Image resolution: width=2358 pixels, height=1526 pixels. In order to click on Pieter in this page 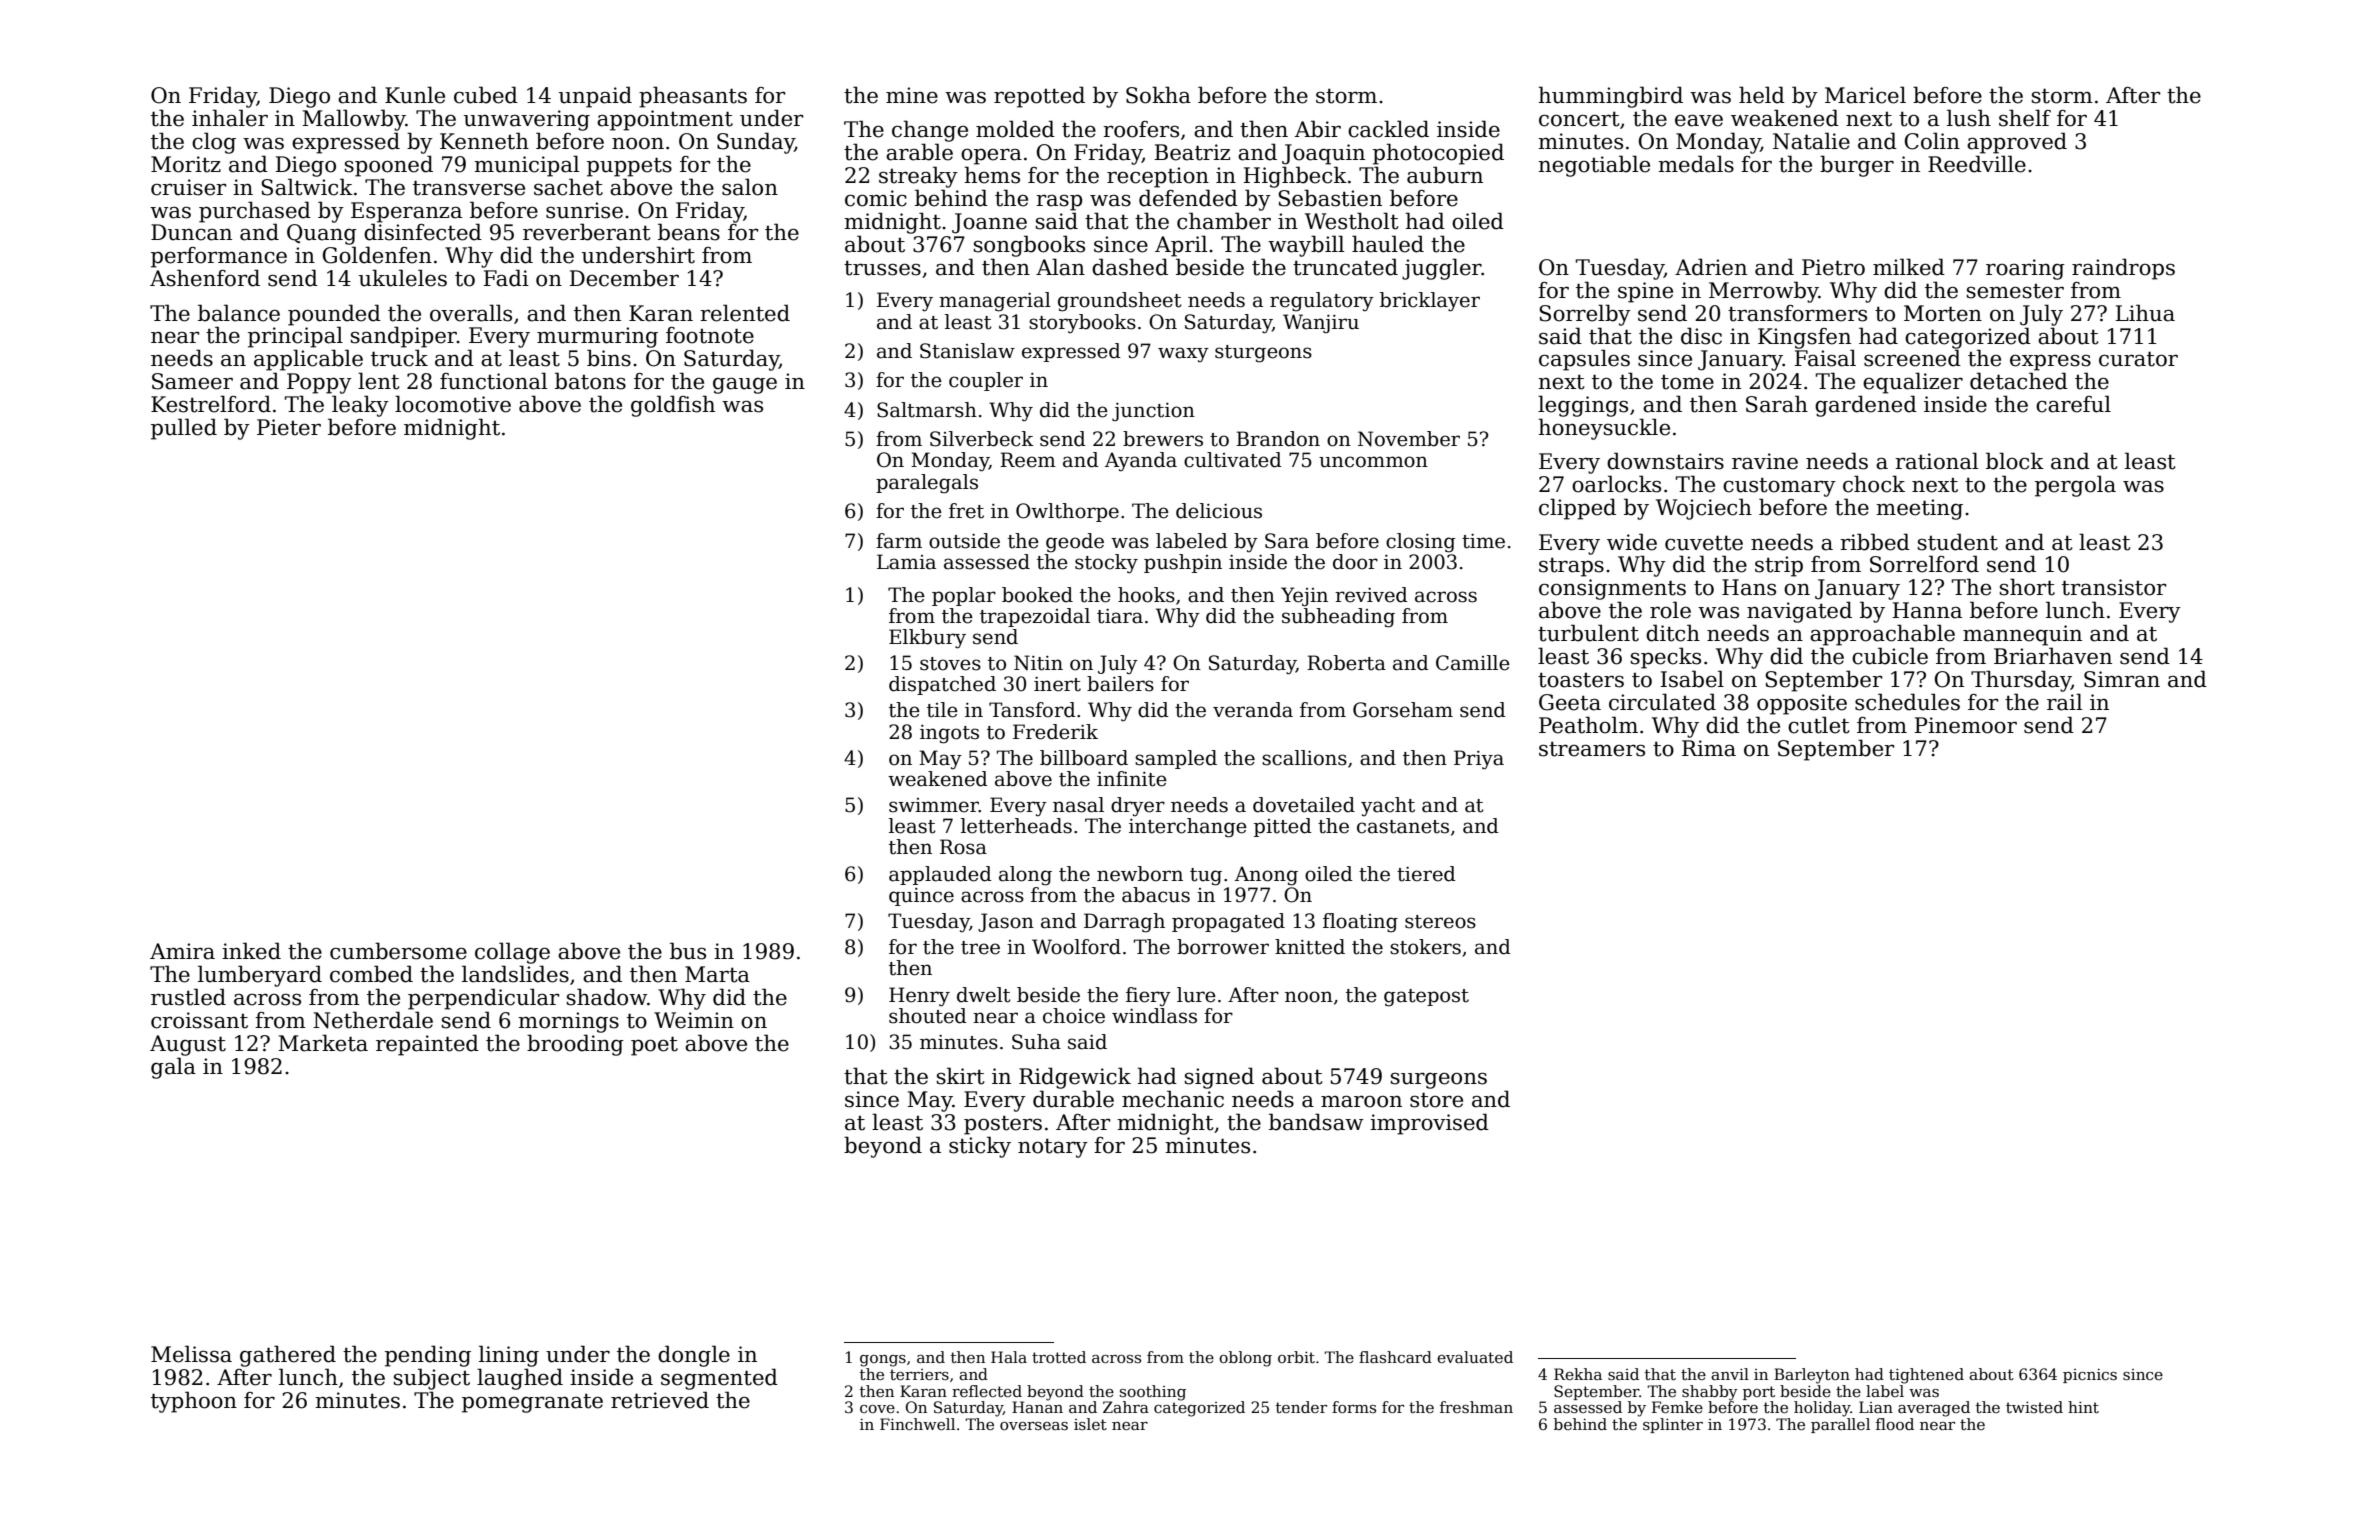, I will do `click(289, 427)`.
